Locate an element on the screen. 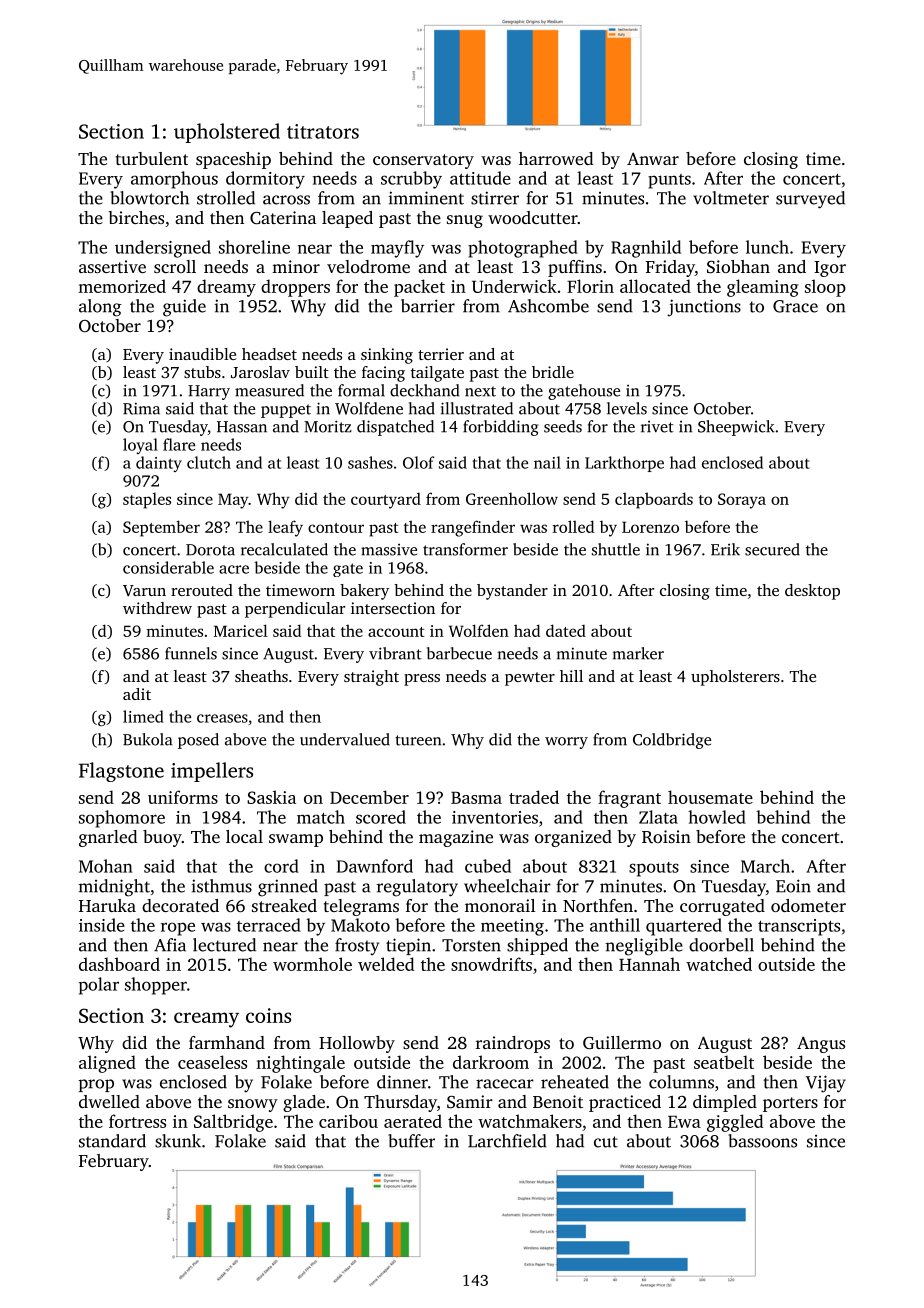 This screenshot has width=924, height=1308. Grace is located at coordinates (795, 306).
